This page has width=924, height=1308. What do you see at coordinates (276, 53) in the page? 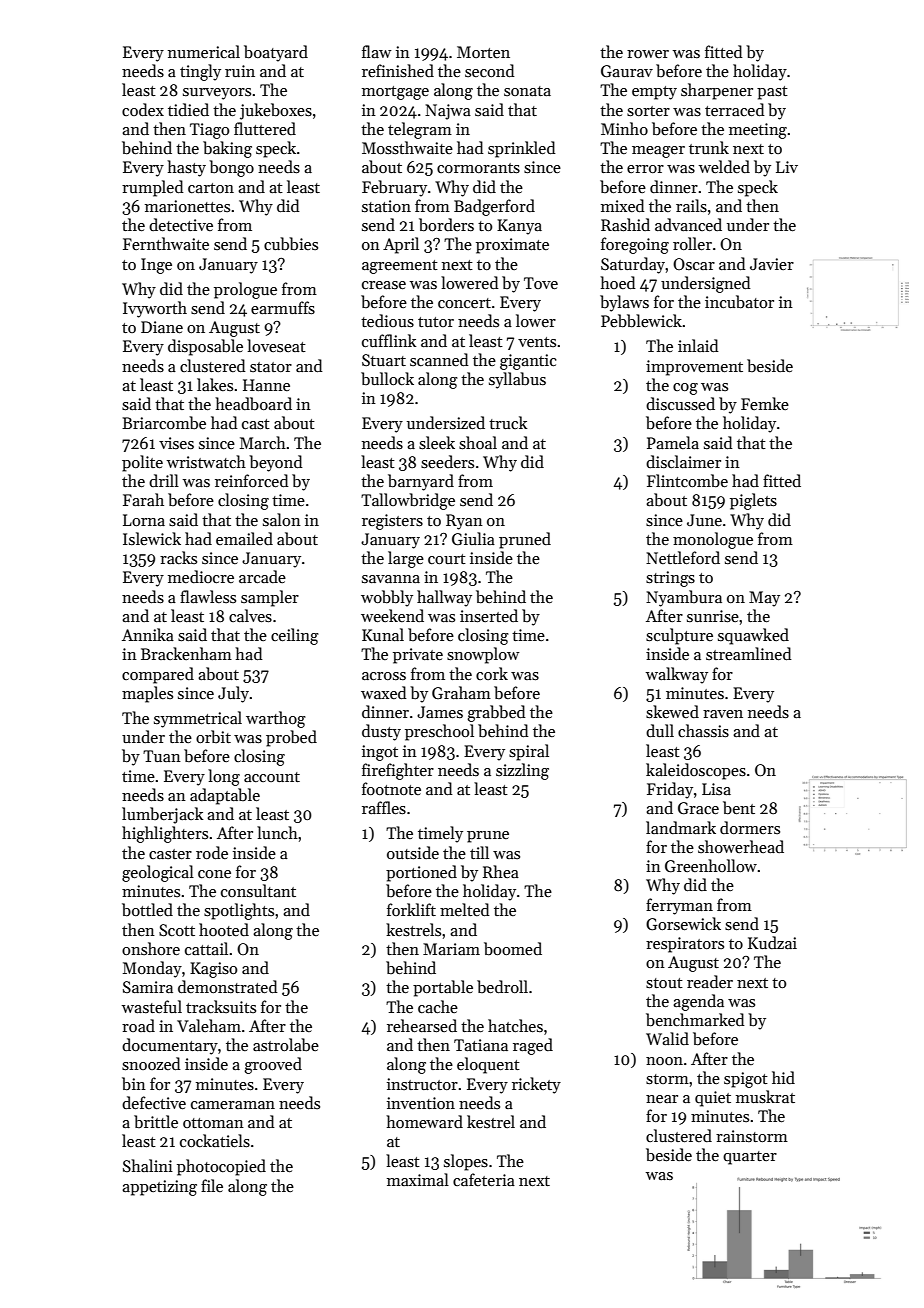
I see `boatyard` at bounding box center [276, 53].
